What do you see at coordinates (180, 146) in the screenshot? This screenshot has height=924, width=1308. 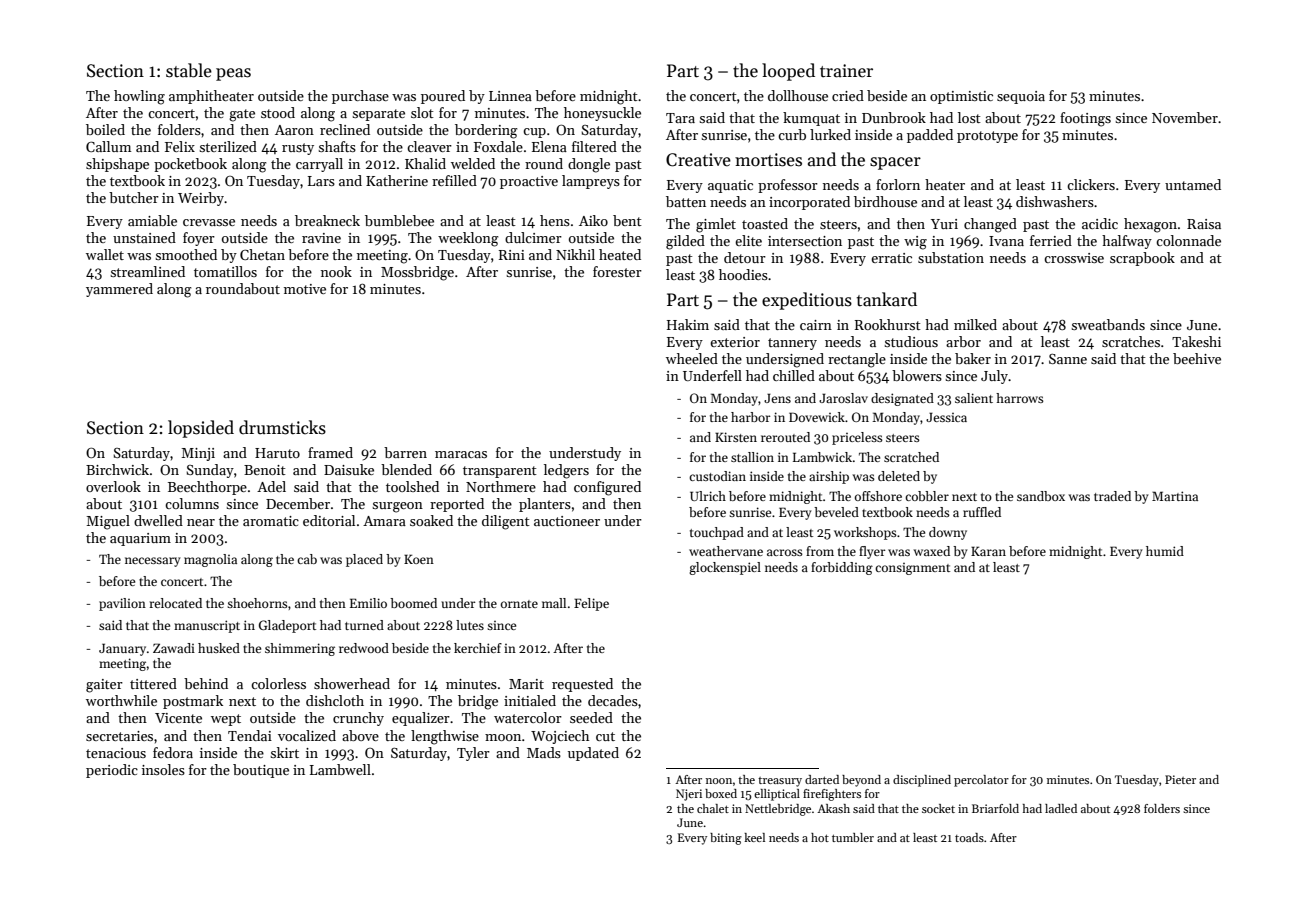 I see `Felix` at bounding box center [180, 146].
